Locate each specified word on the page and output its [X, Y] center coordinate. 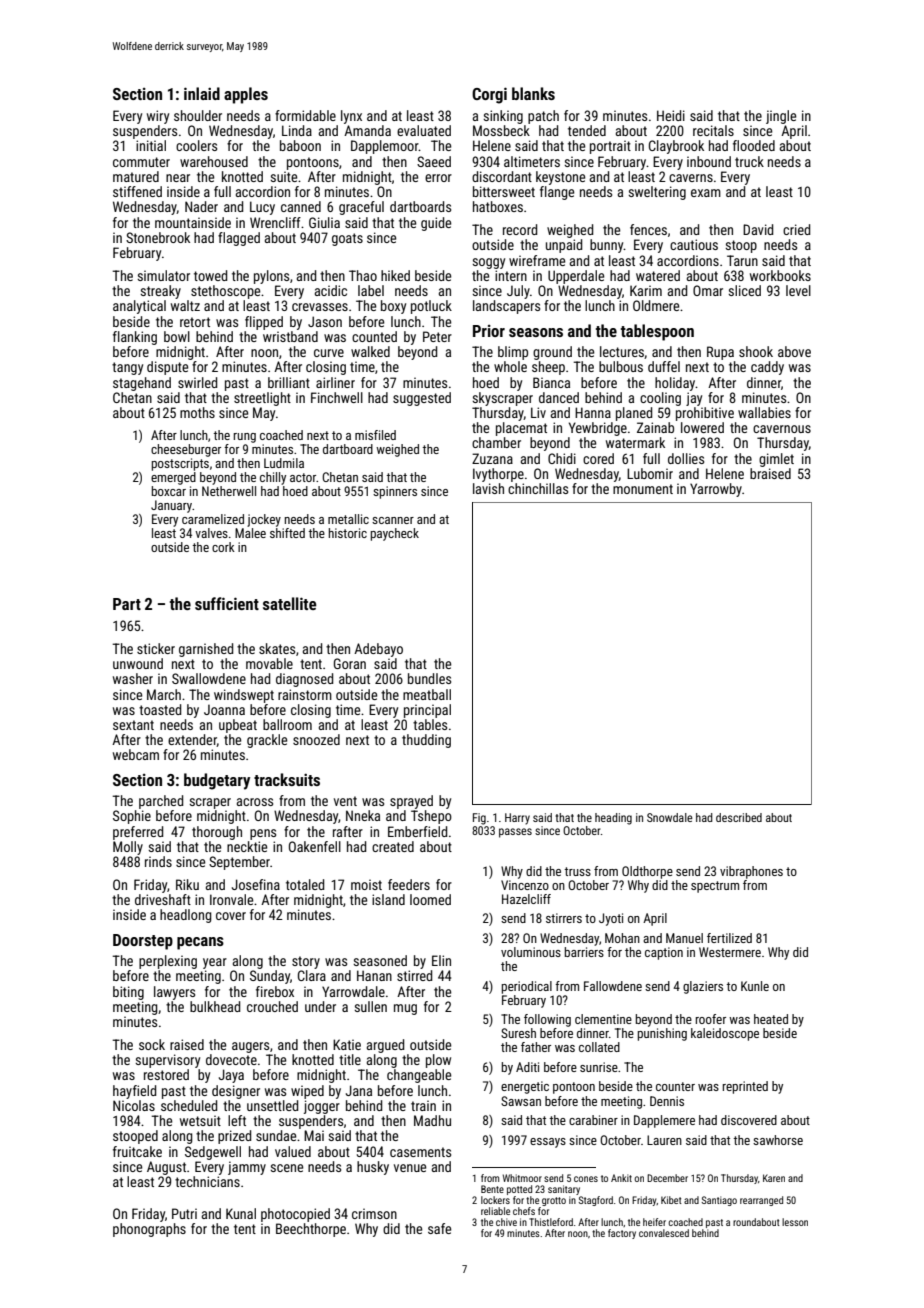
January [171, 506]
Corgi [489, 95]
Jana [359, 1090]
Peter [437, 336]
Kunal [241, 1213]
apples [246, 95]
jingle [781, 117]
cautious [694, 244]
